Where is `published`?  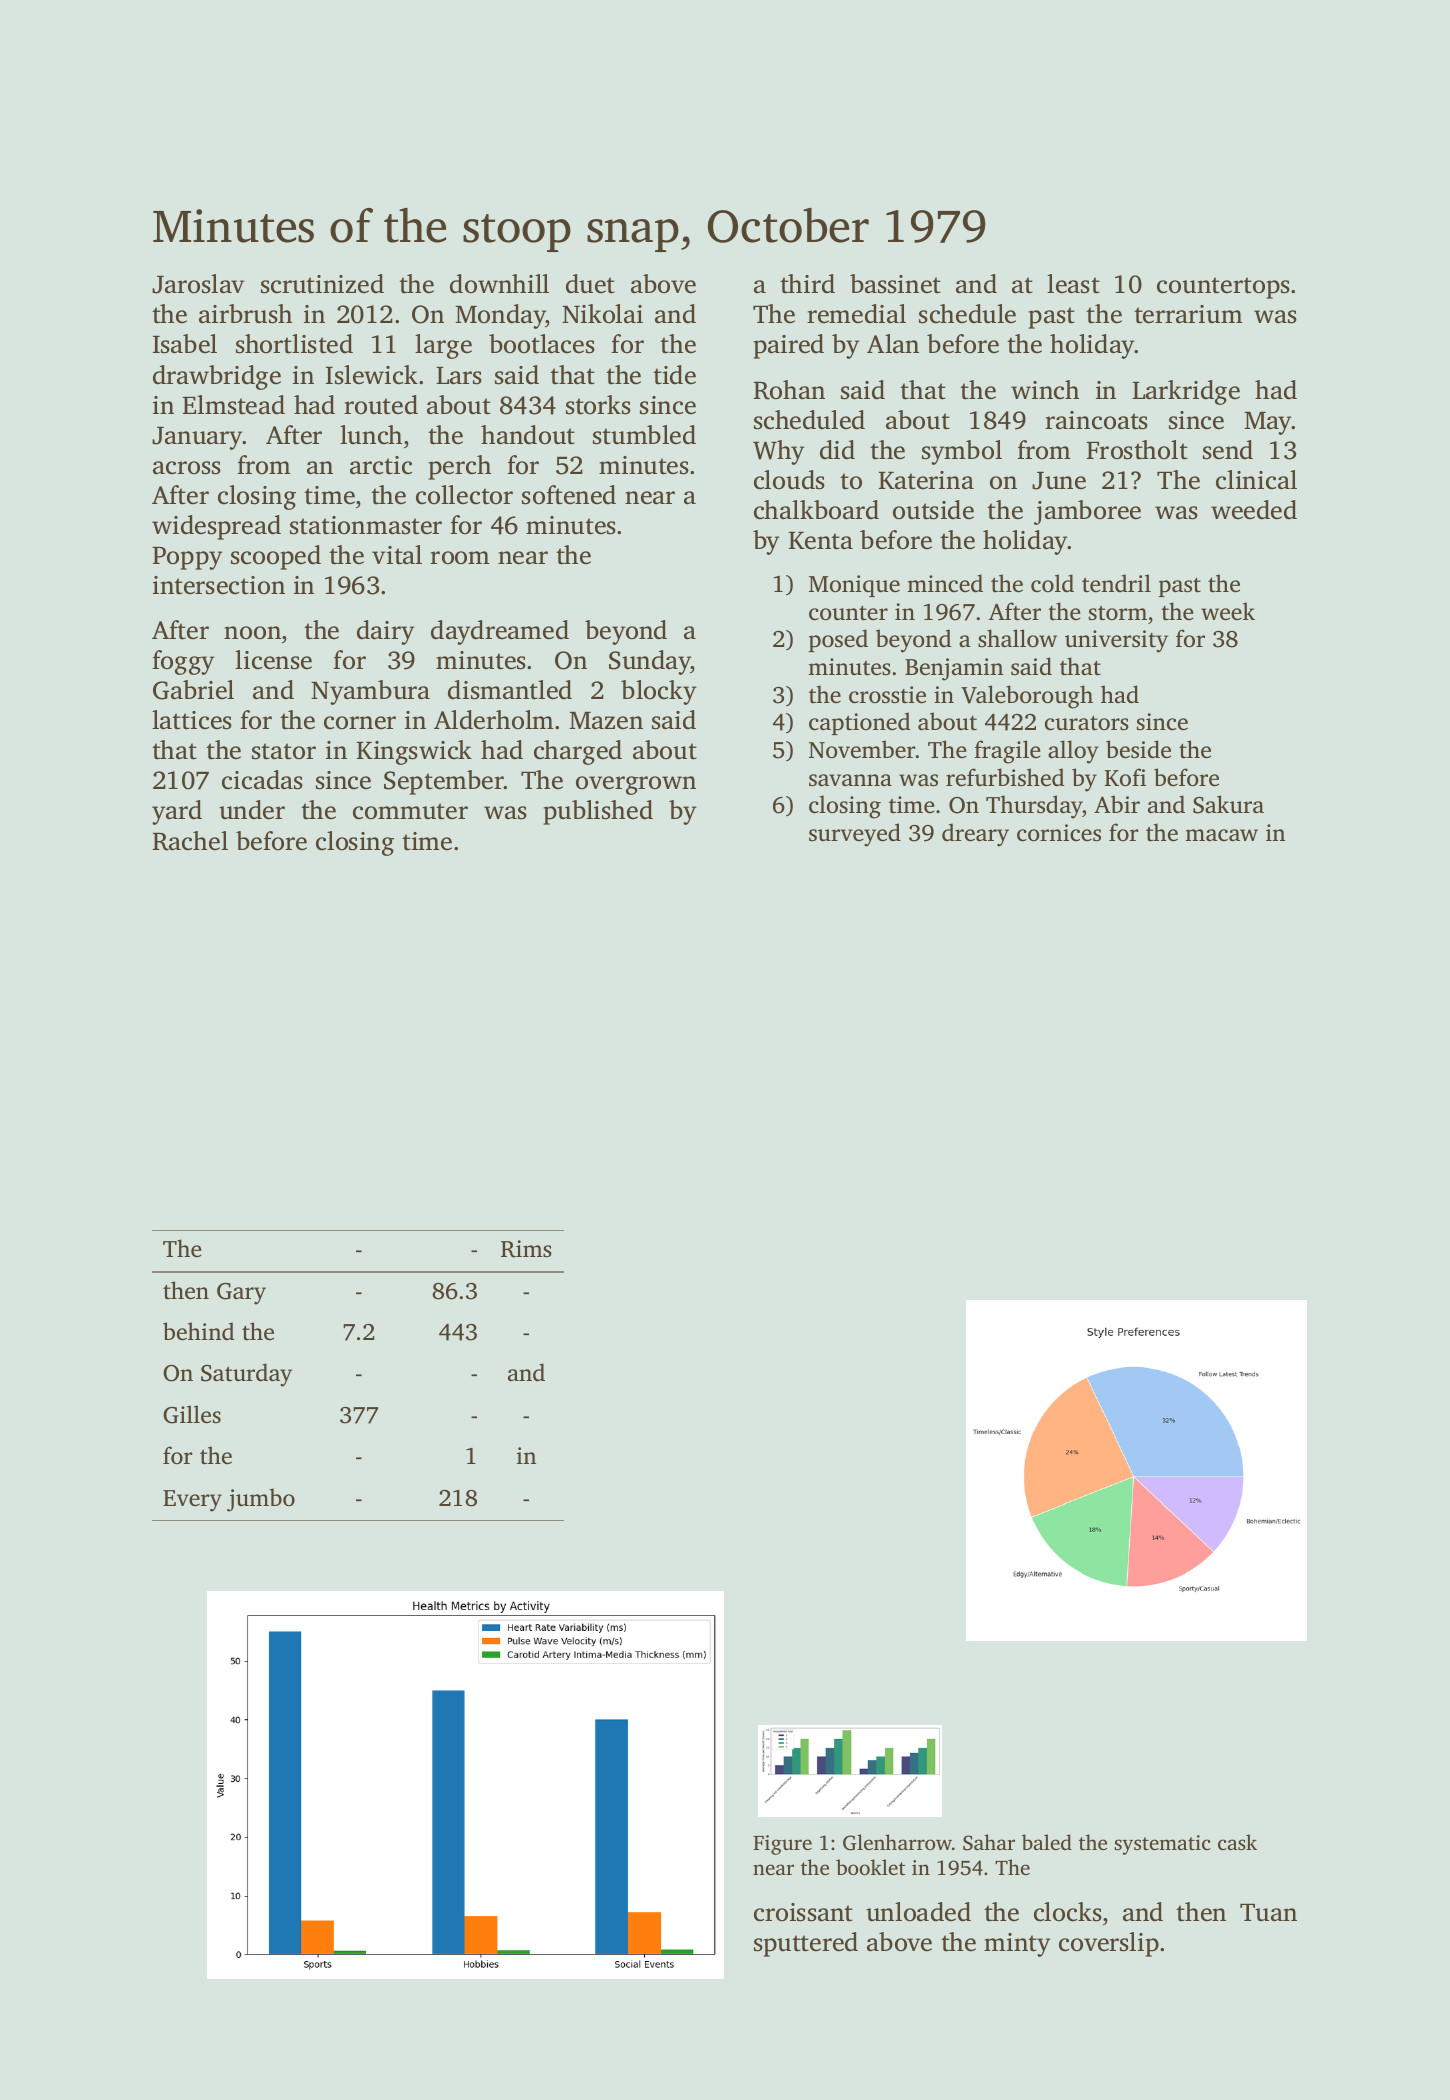 published is located at coordinates (598, 812).
